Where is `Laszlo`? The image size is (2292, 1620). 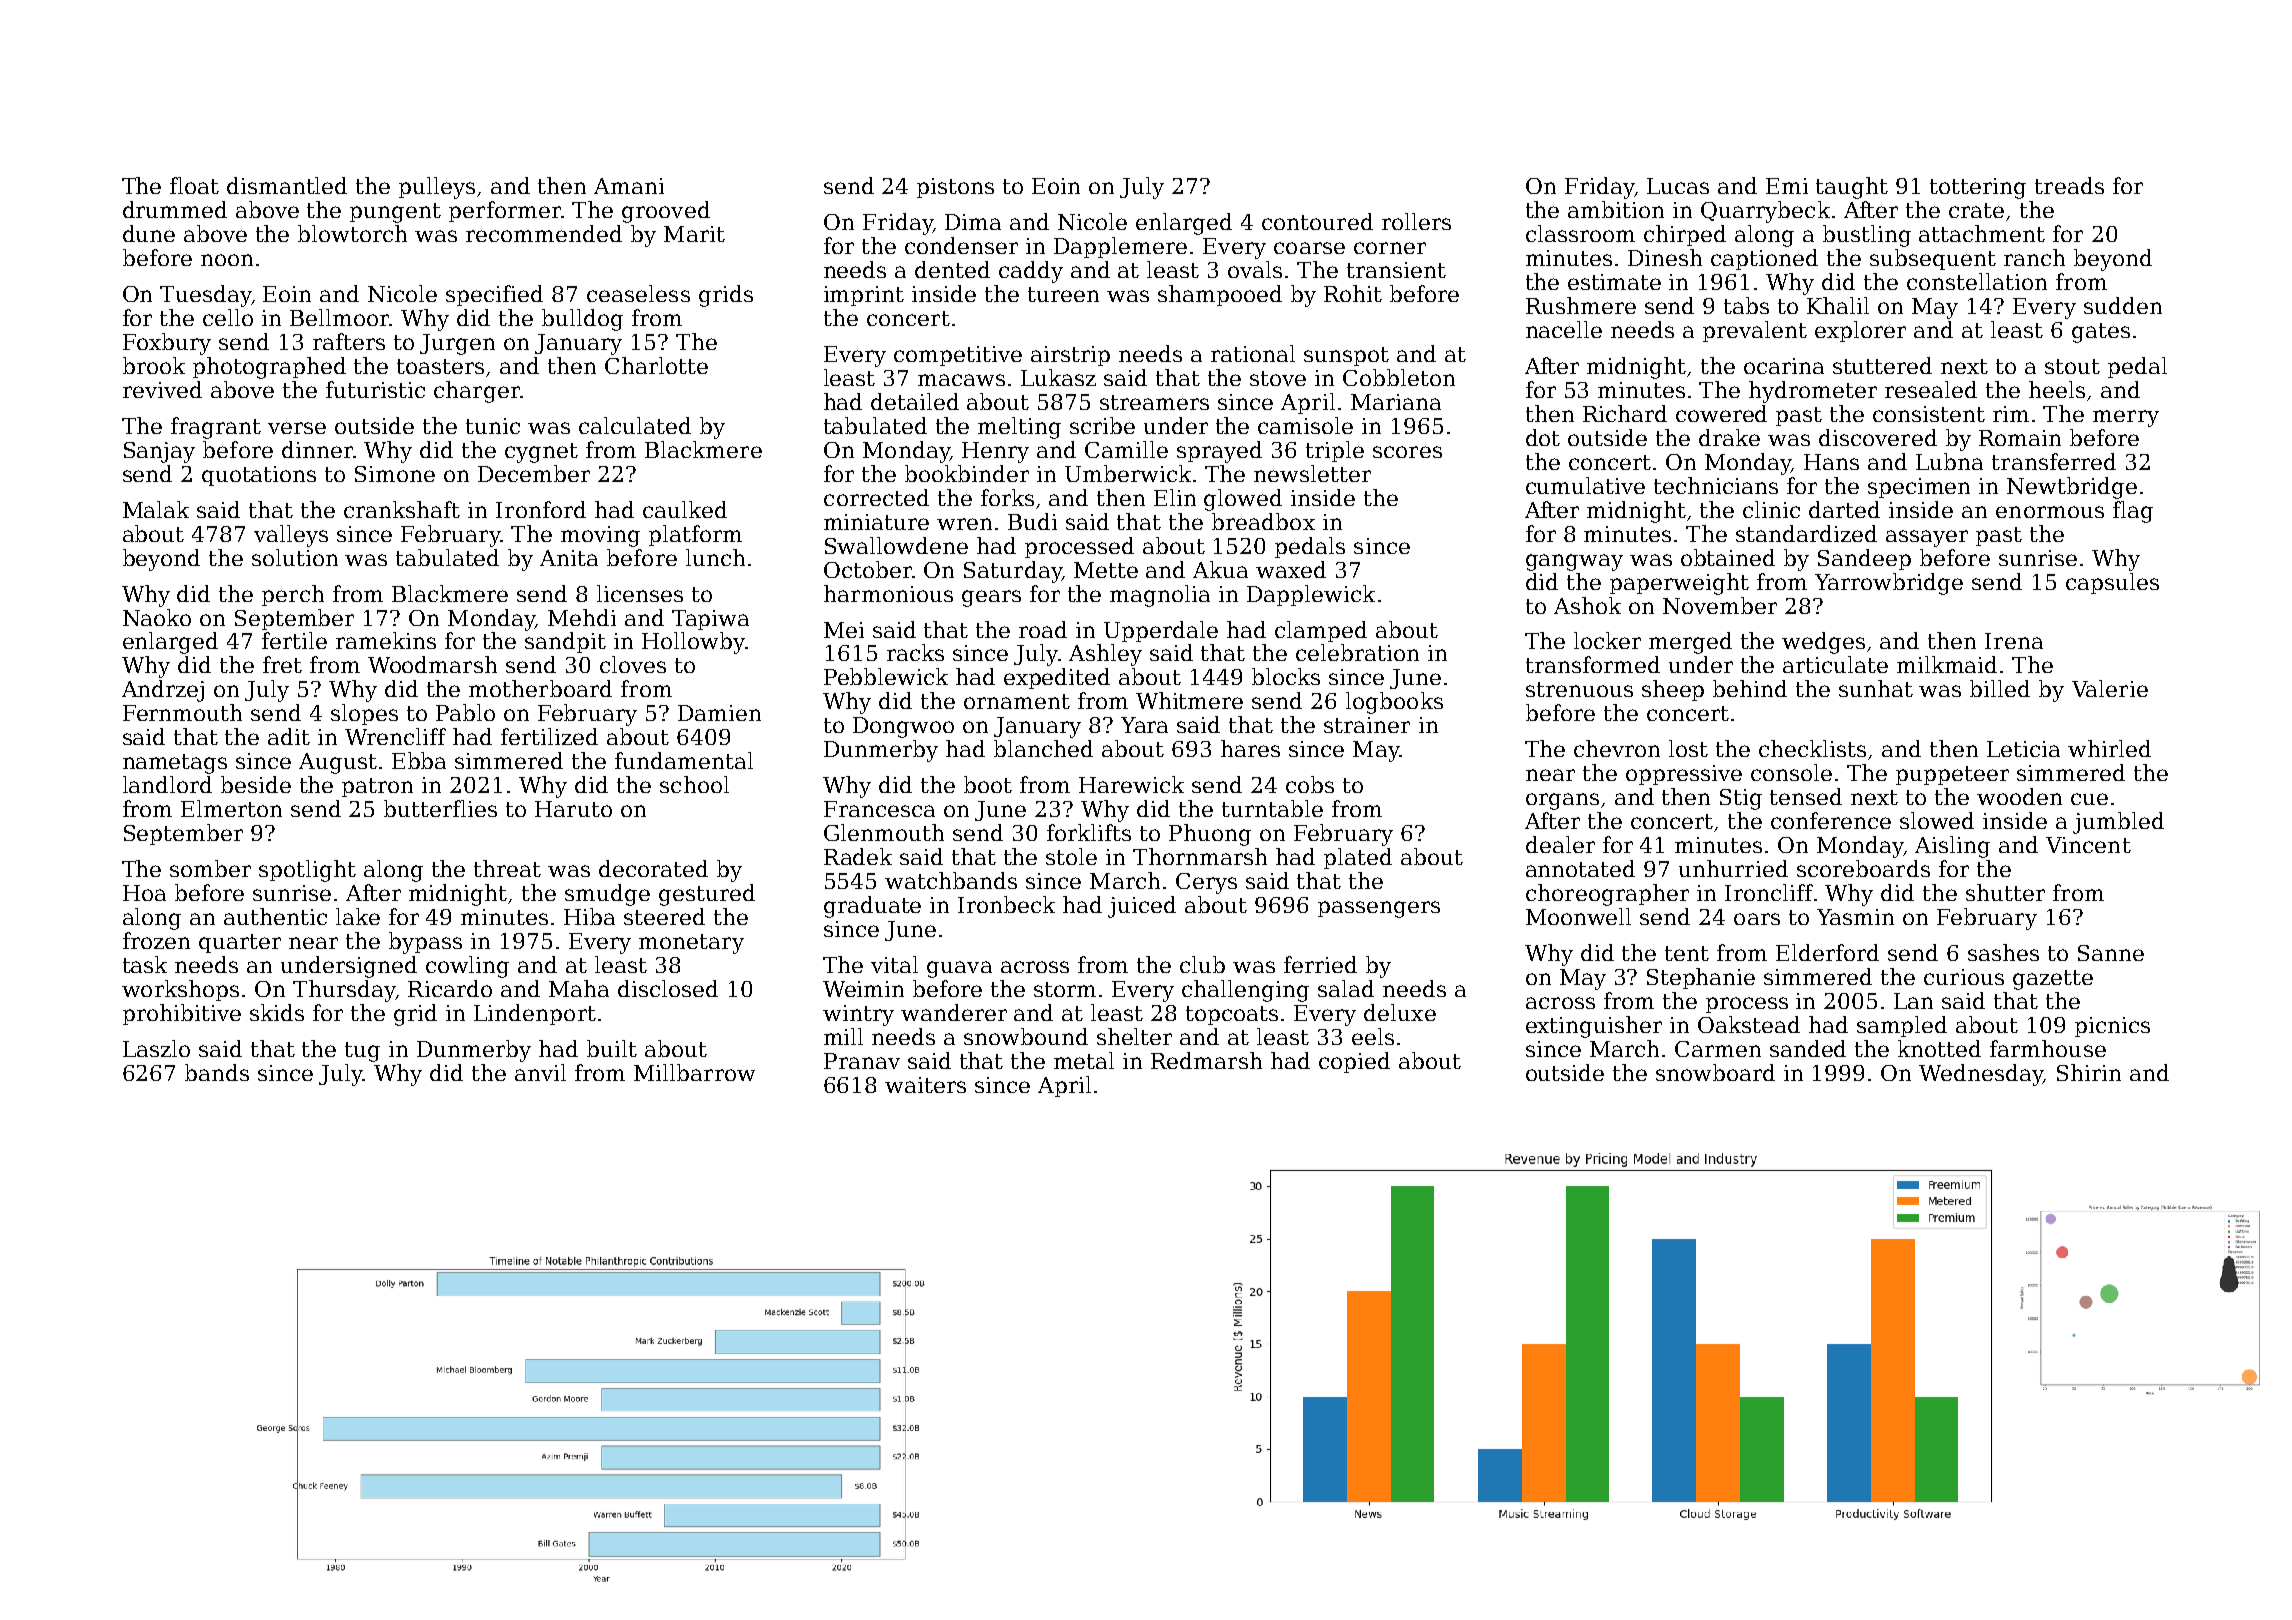 Laszlo is located at coordinates (156, 1048).
